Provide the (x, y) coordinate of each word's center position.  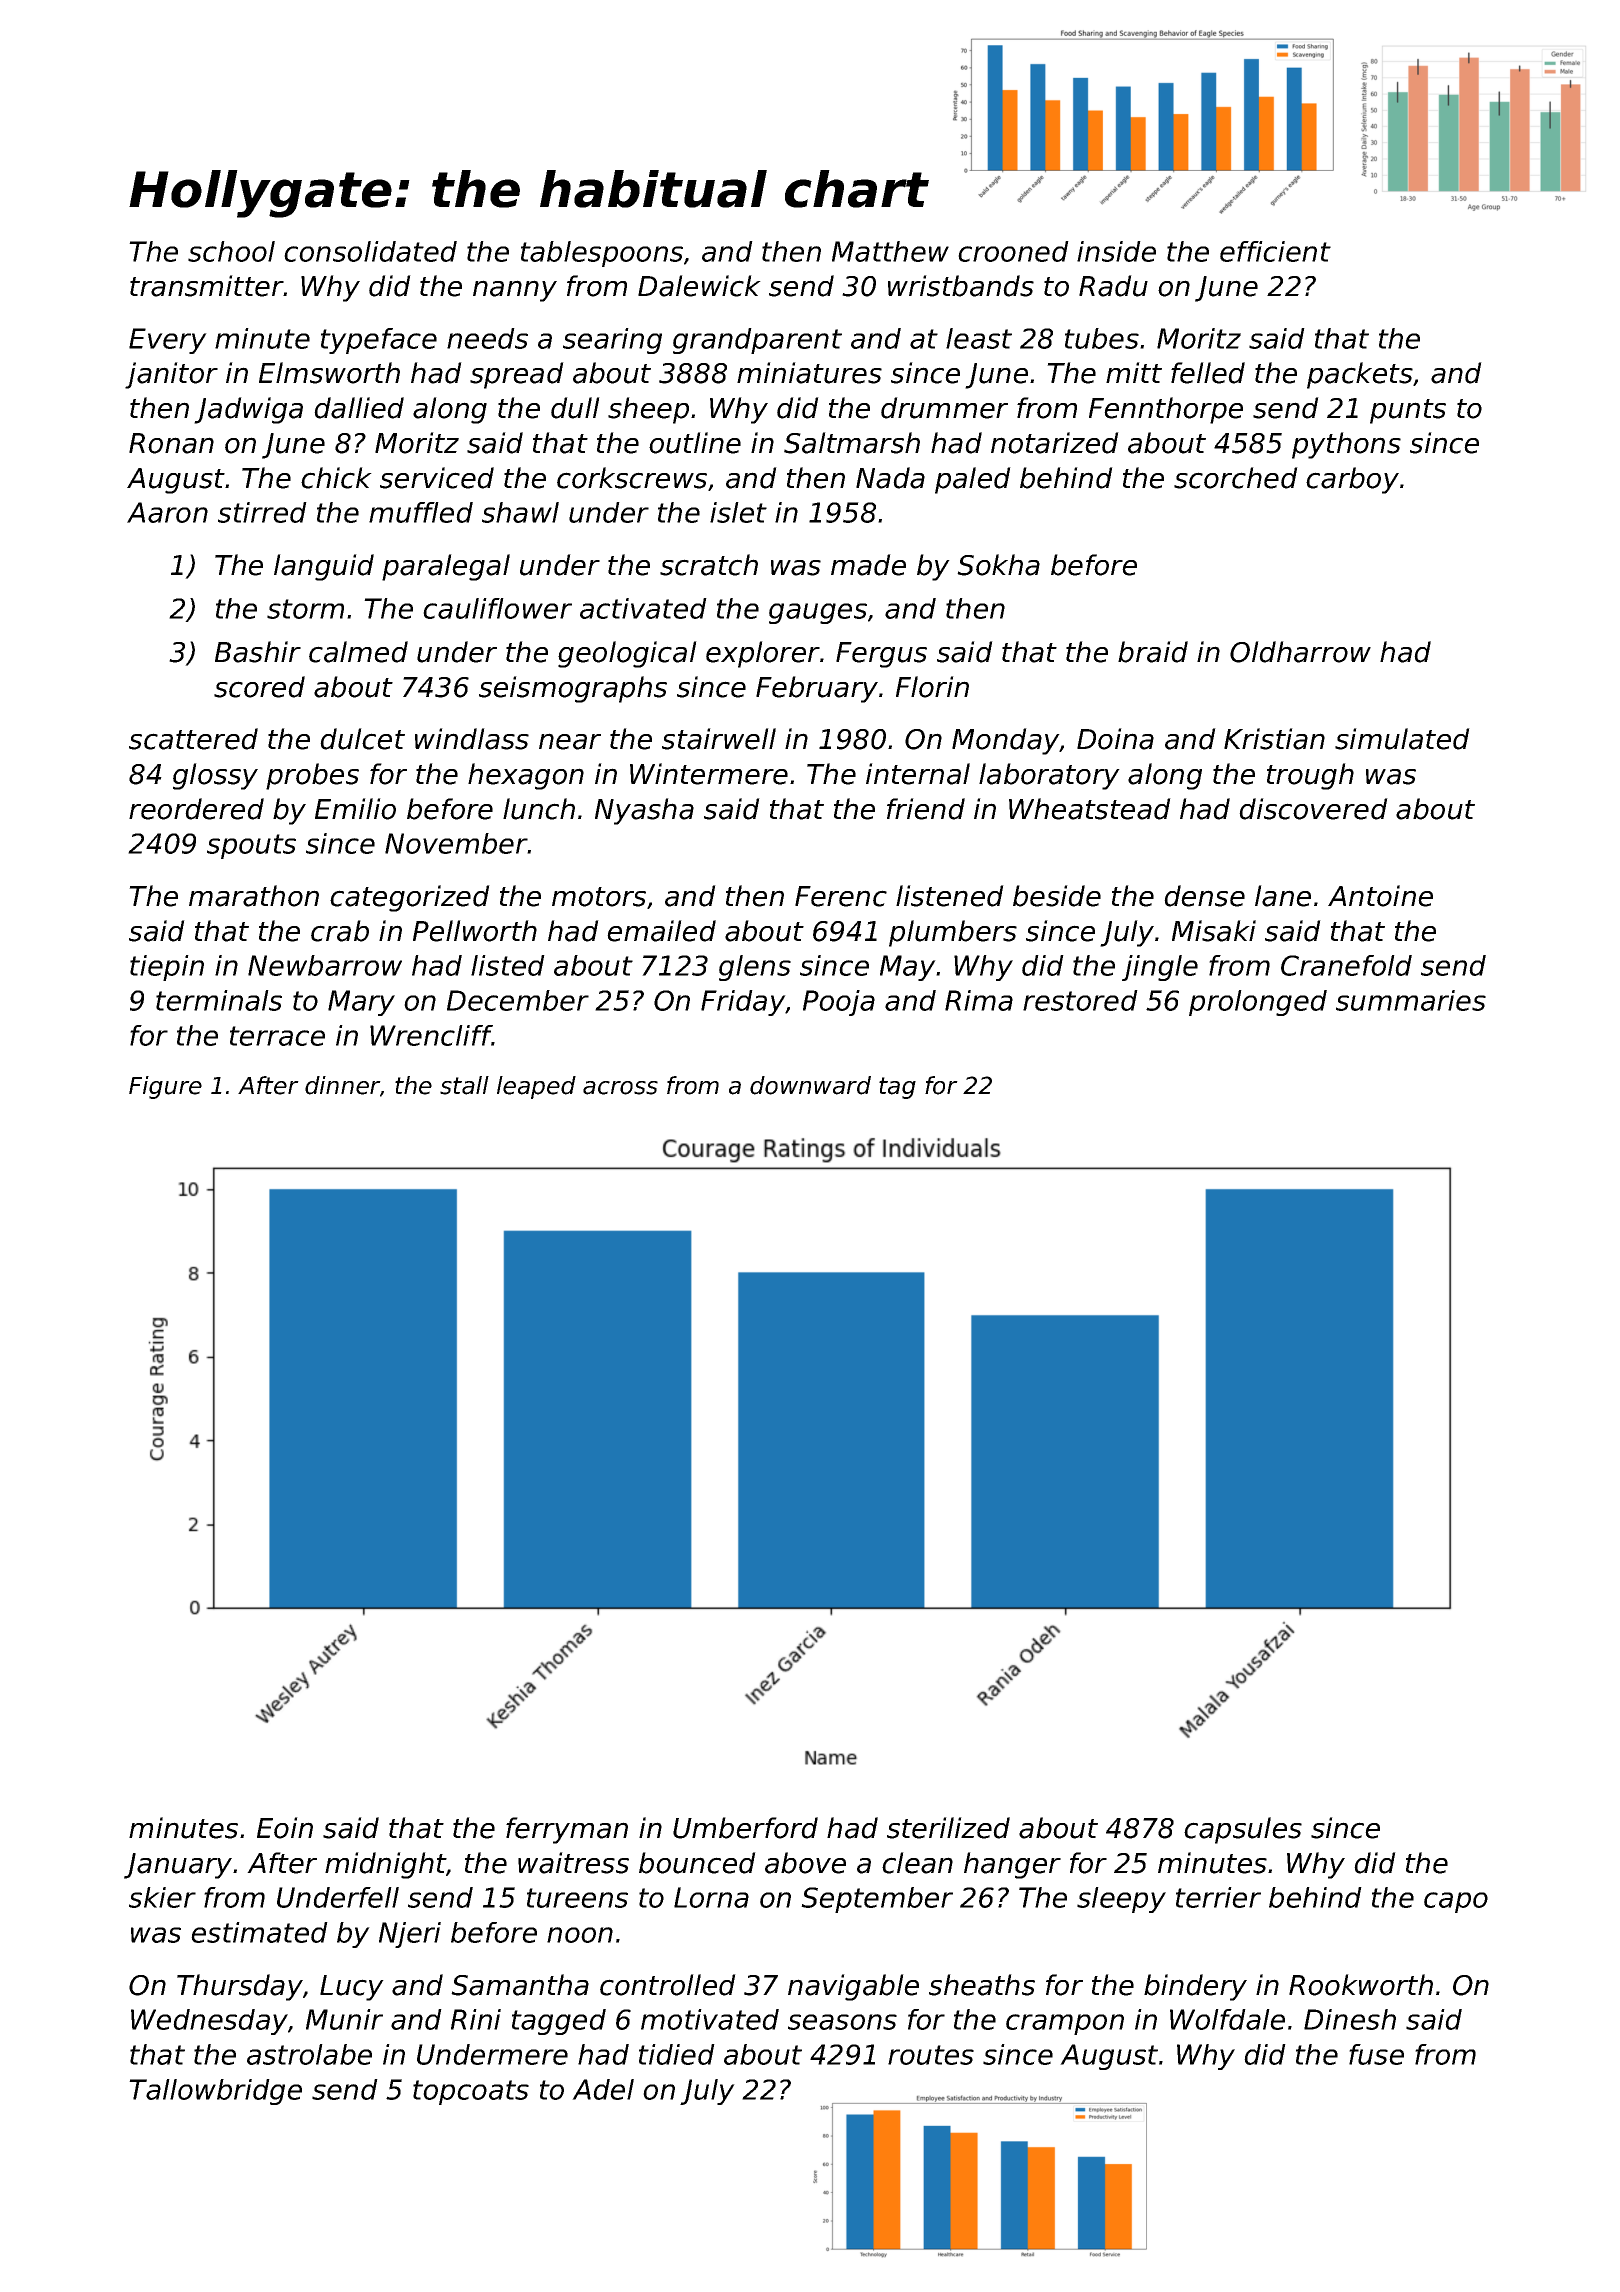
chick (336, 478)
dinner (342, 1085)
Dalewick (699, 286)
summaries (1411, 1000)
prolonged (1258, 1003)
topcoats (471, 2092)
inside (1116, 251)
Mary (361, 1003)
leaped (536, 1087)
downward (810, 1085)
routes (931, 2055)
